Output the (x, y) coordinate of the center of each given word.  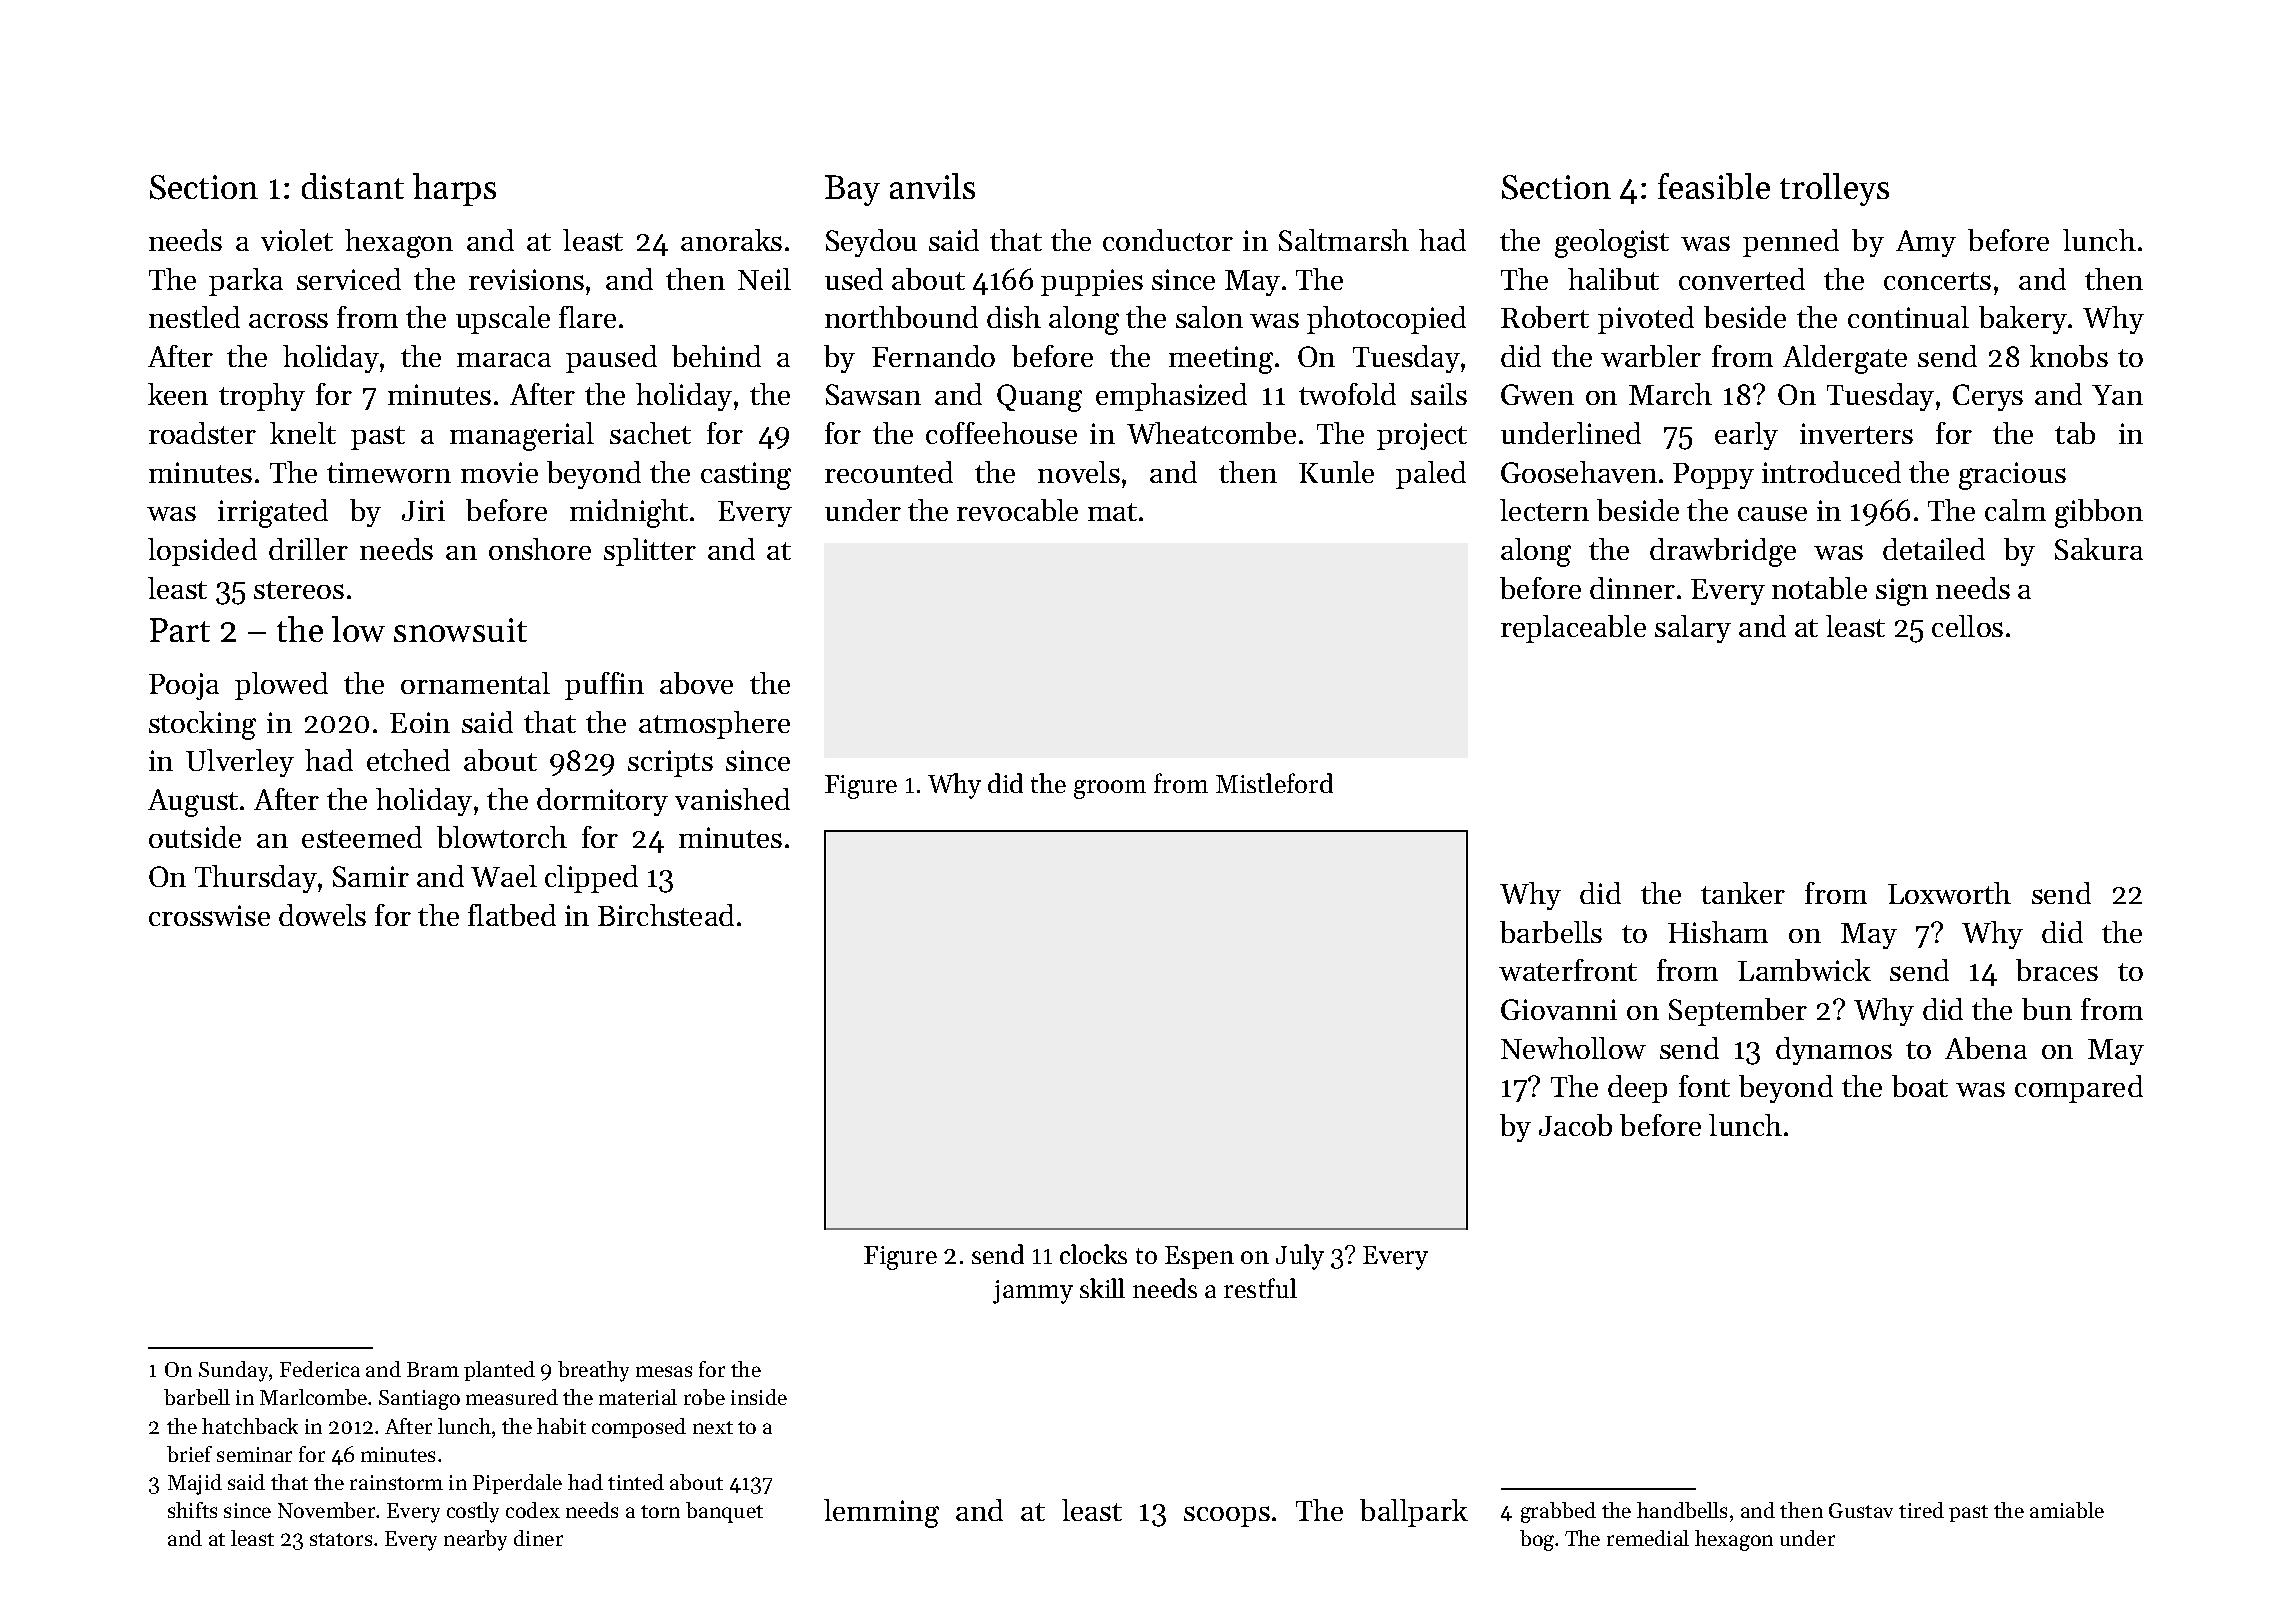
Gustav (1861, 1510)
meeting (1221, 360)
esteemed (362, 837)
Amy (1926, 243)
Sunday (234, 1371)
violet (297, 240)
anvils (932, 186)
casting (746, 476)
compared (2079, 1089)
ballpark (1414, 1513)
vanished (732, 799)
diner (538, 1538)
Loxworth (1949, 893)
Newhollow (1573, 1048)
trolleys (1834, 189)
